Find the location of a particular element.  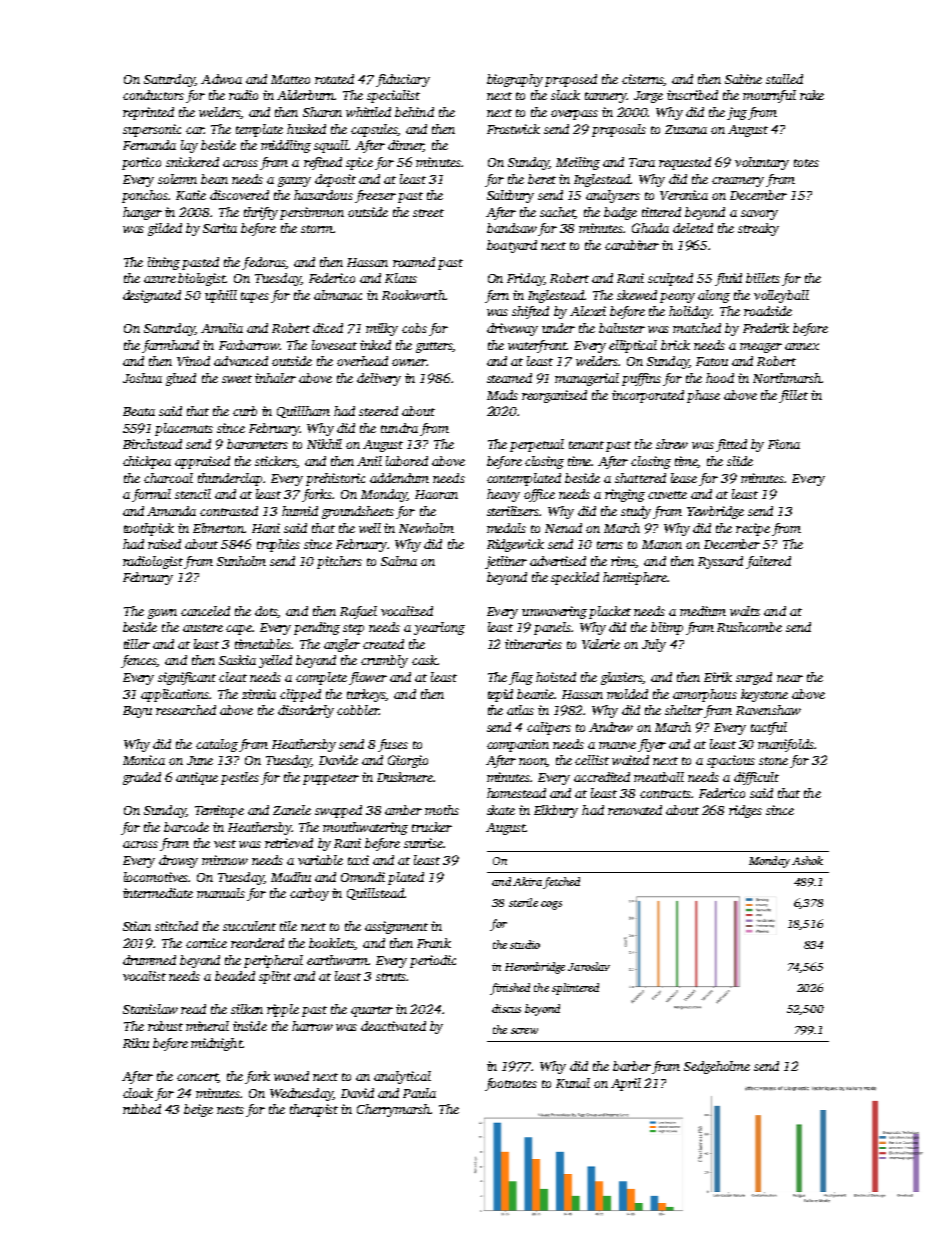

toothpick is located at coordinates (149, 529).
